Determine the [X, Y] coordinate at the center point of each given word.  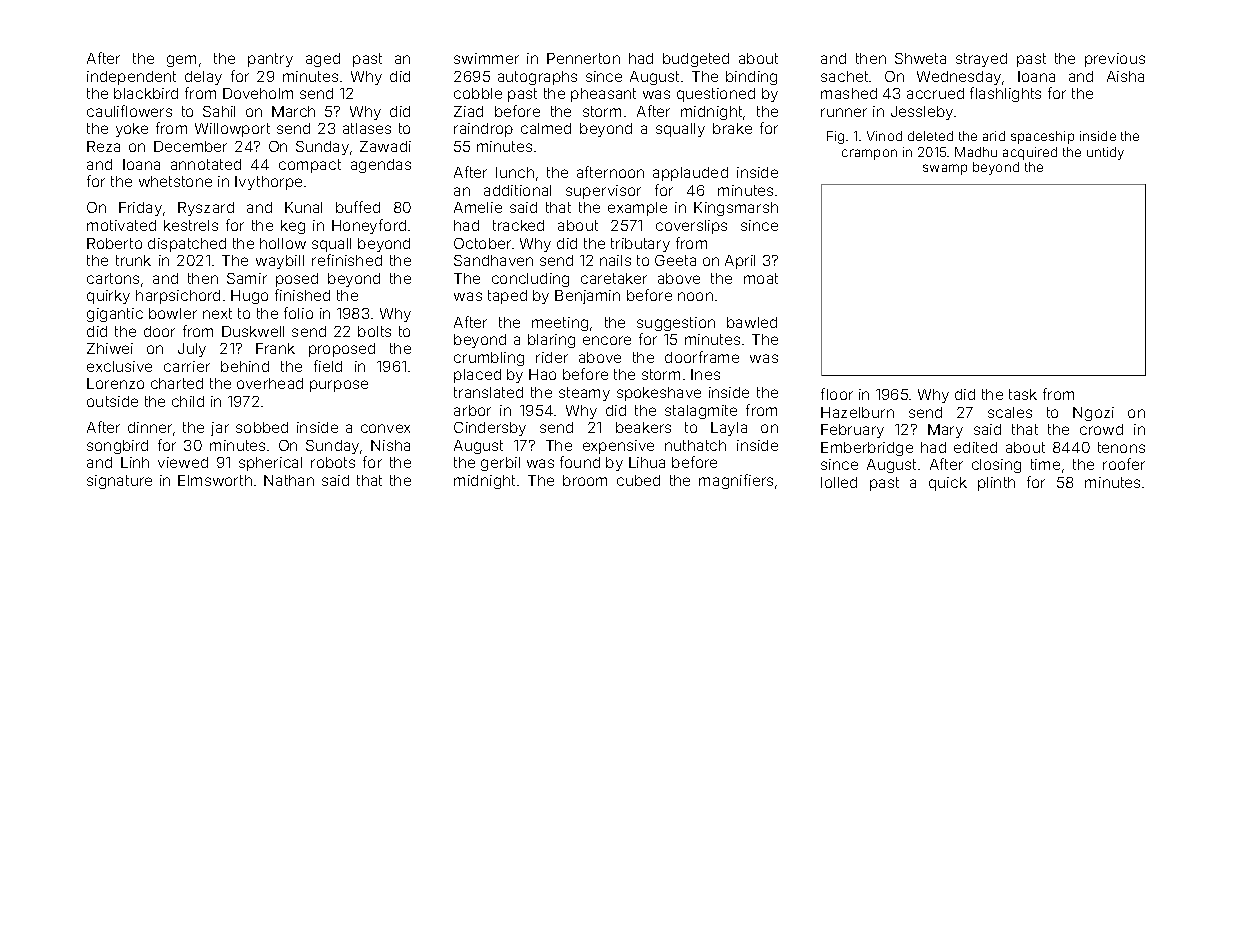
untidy [1105, 153]
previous [1115, 60]
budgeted [696, 60]
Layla [729, 429]
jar [220, 429]
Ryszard [206, 209]
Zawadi [385, 146]
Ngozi [1093, 414]
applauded [690, 174]
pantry [270, 60]
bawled [752, 322]
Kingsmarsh [736, 209]
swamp [945, 169]
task [1023, 394]
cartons [113, 278]
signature [119, 482]
